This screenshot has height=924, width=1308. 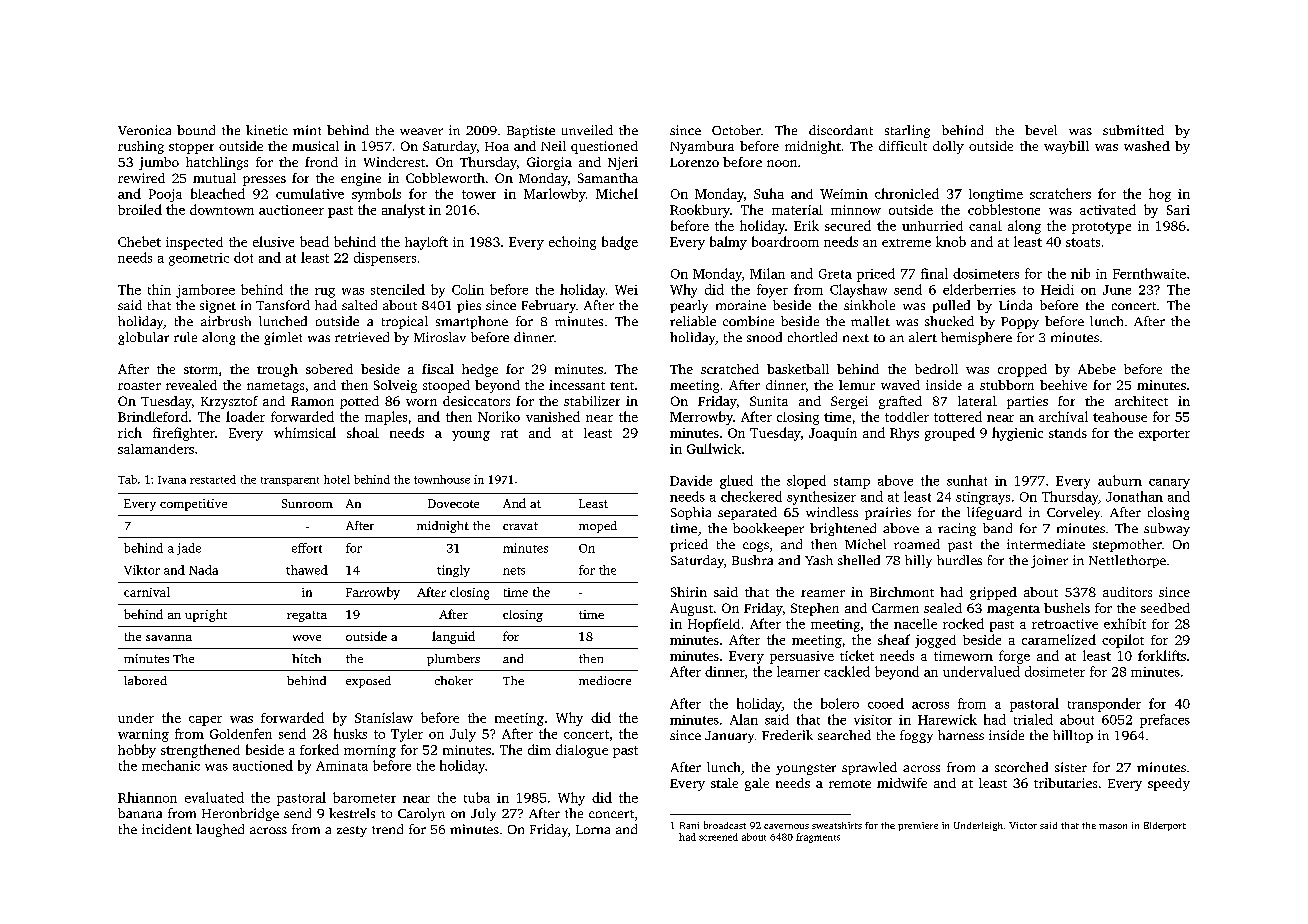 I want to click on Baptiste, so click(x=531, y=131).
